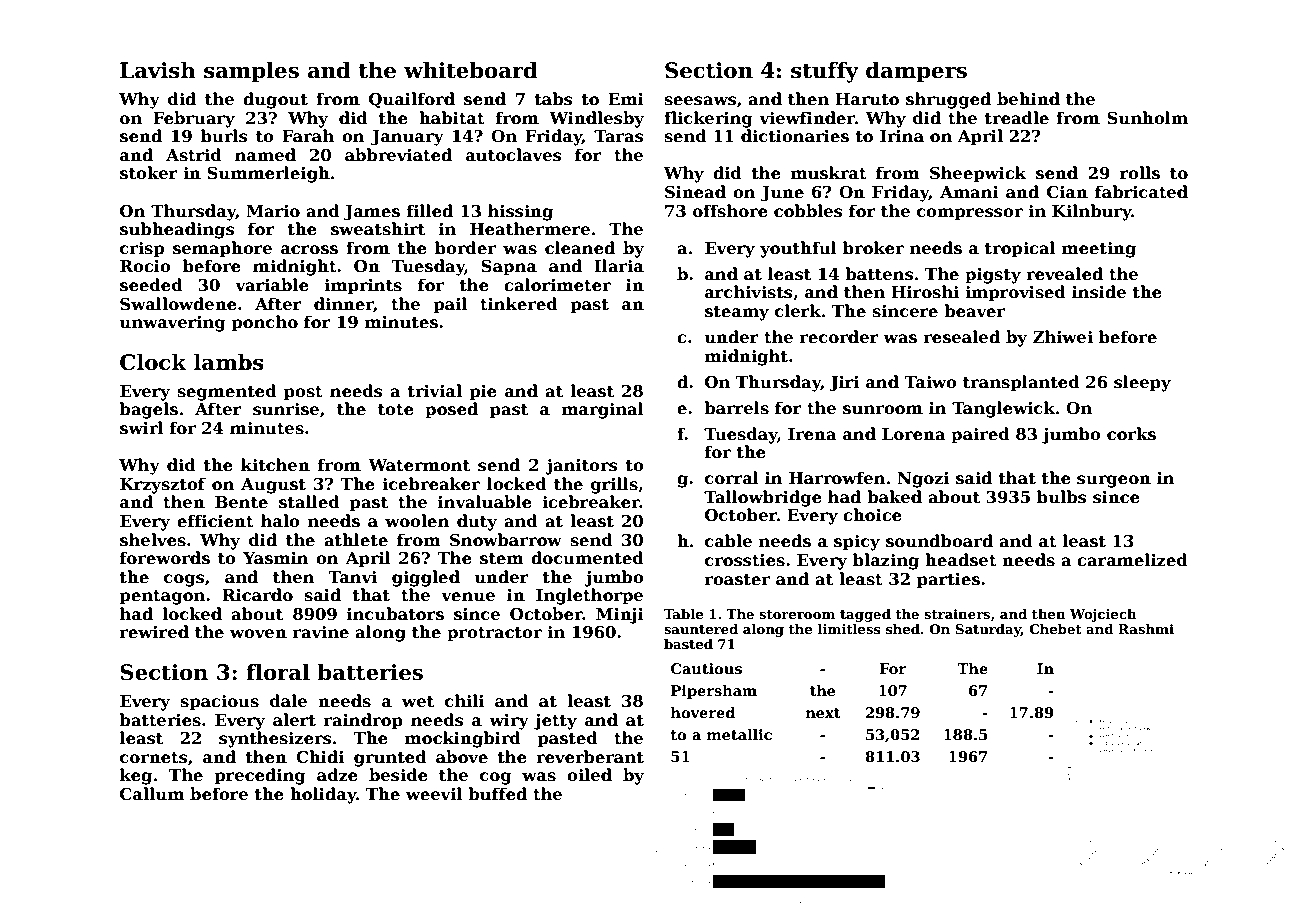 The image size is (1308, 924). What do you see at coordinates (229, 362) in the screenshot?
I see `lambs` at bounding box center [229, 362].
